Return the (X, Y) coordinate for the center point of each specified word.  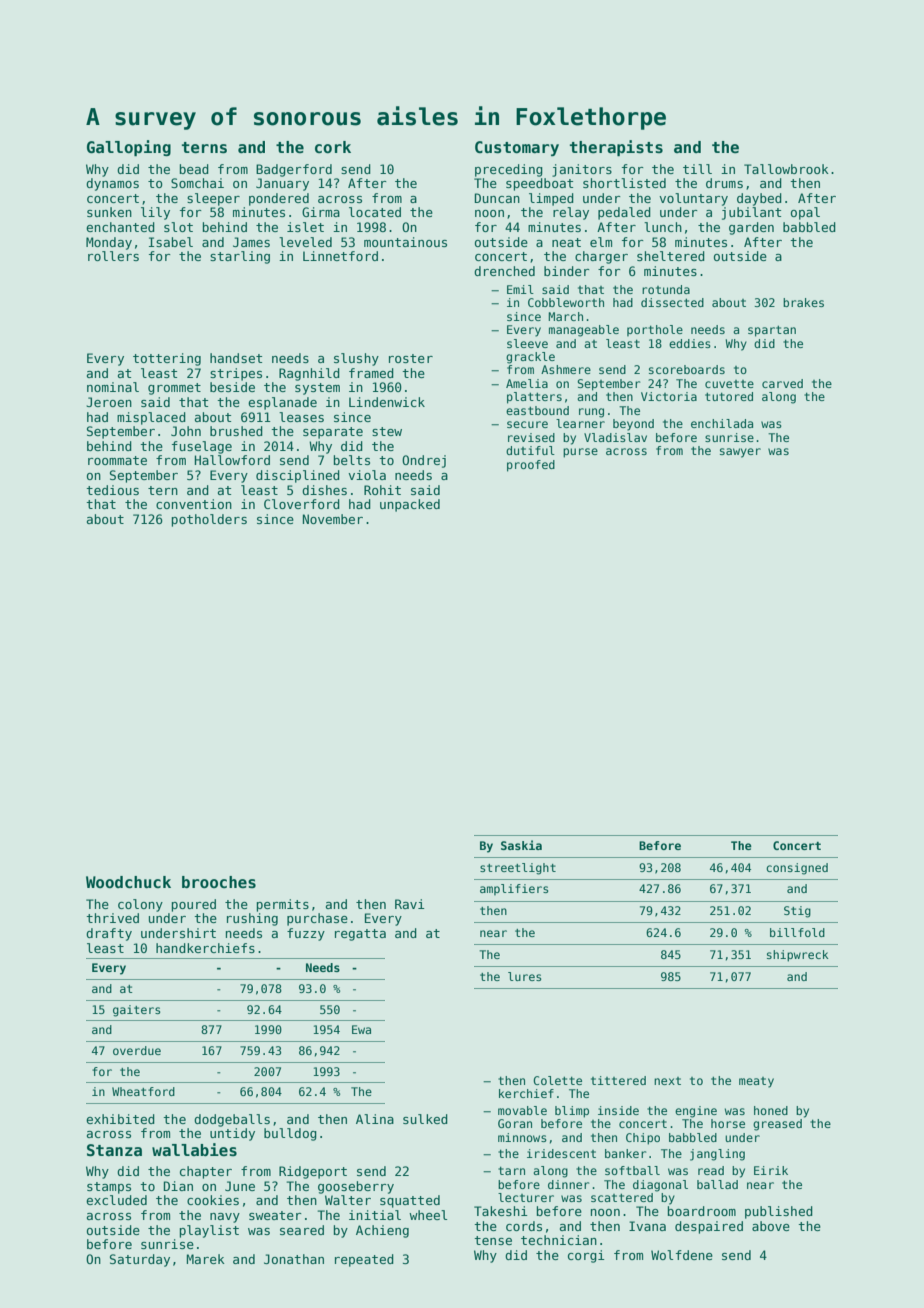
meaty (756, 1082)
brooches (219, 882)
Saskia (521, 845)
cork (333, 147)
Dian (178, 1186)
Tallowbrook (786, 169)
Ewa (361, 1029)
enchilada (722, 423)
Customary (517, 148)
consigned (797, 869)
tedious (112, 490)
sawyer (740, 453)
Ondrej (424, 461)
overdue (137, 1050)
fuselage (202, 447)
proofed (531, 466)
